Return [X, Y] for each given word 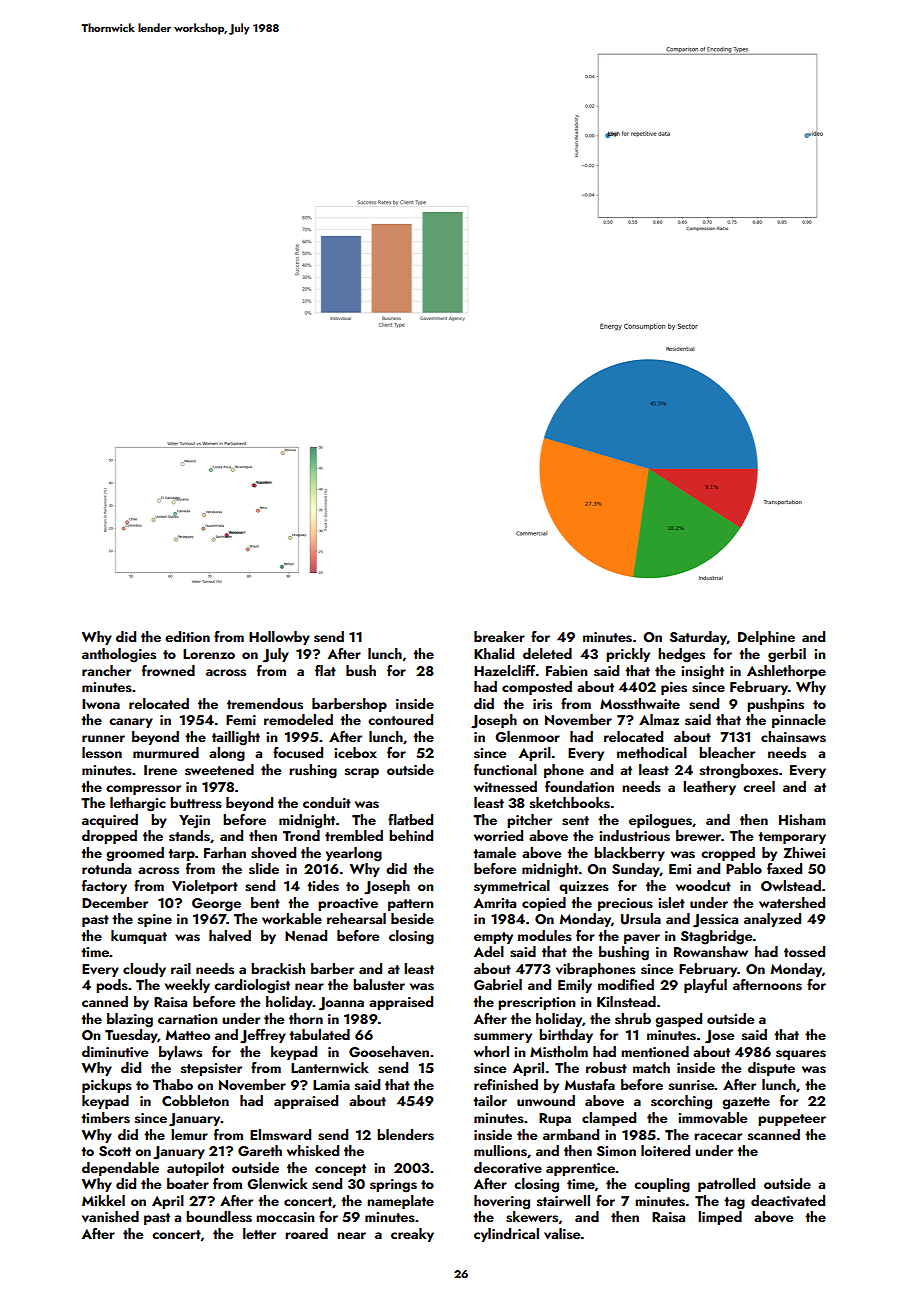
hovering [502, 1202]
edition [187, 636]
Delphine [766, 638]
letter [259, 1233]
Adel [489, 951]
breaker [499, 636]
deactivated [788, 1201]
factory [104, 887]
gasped [678, 1020]
